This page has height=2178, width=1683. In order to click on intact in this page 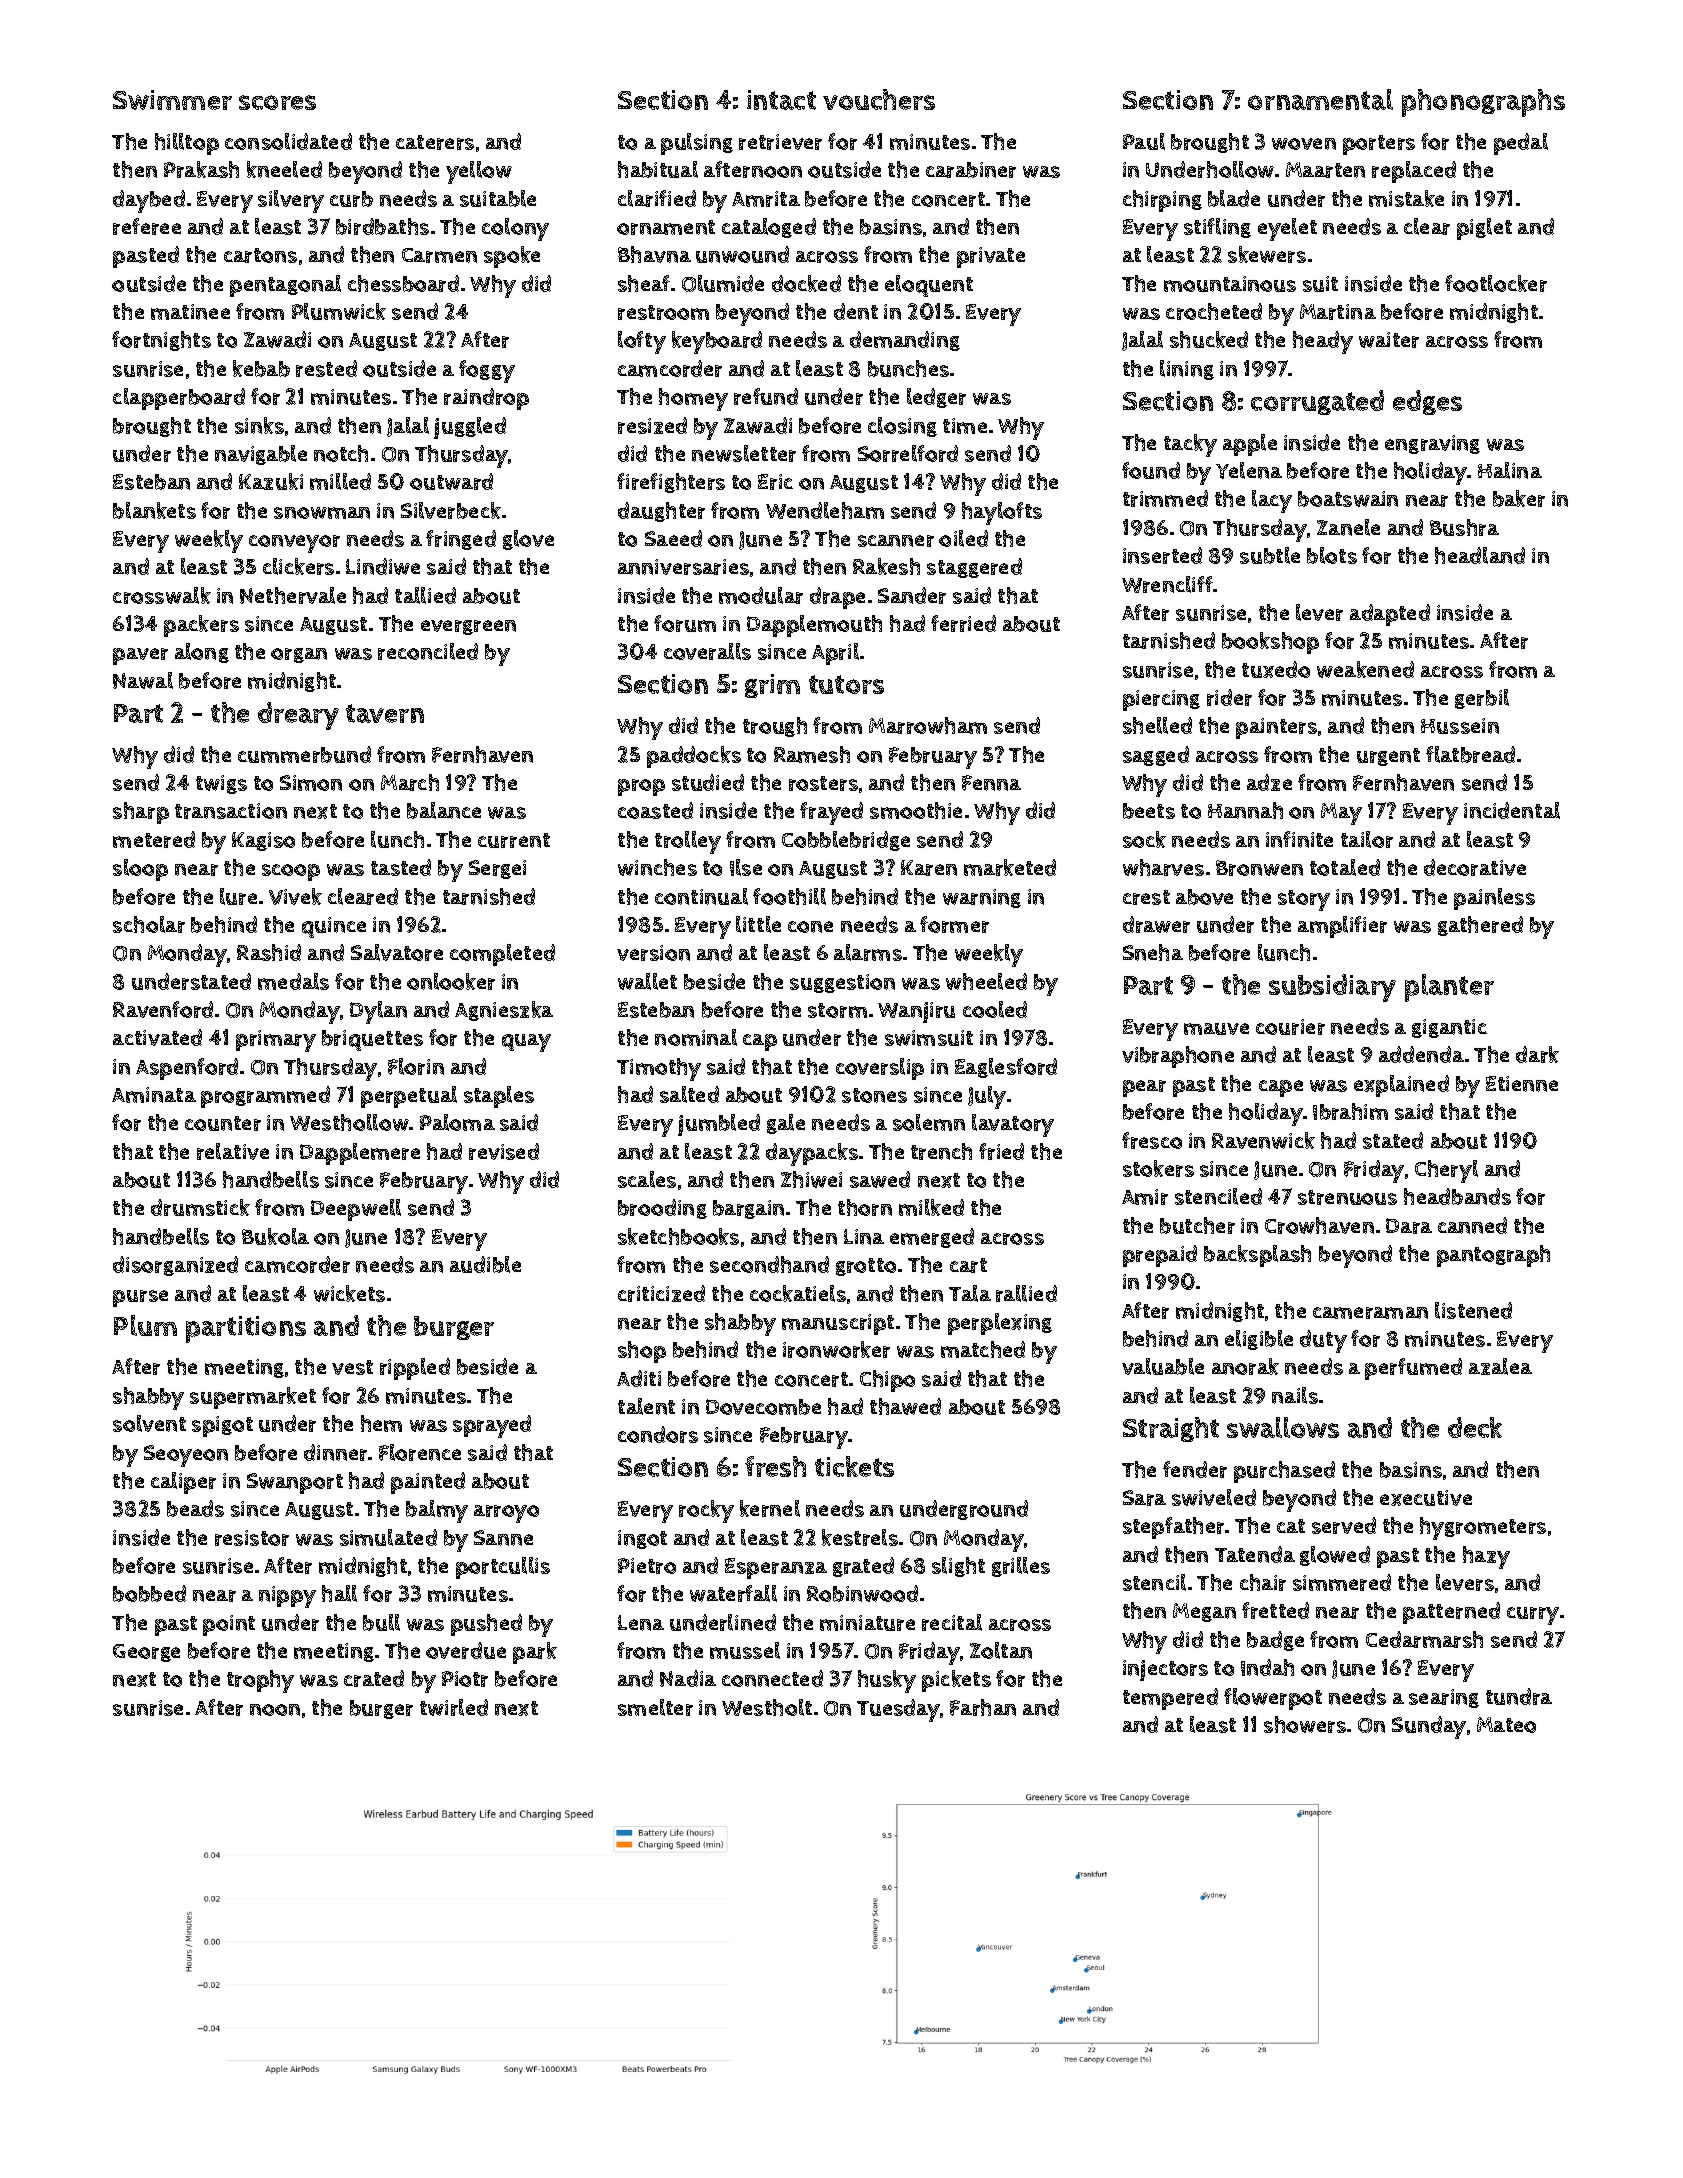, I will do `click(781, 100)`.
